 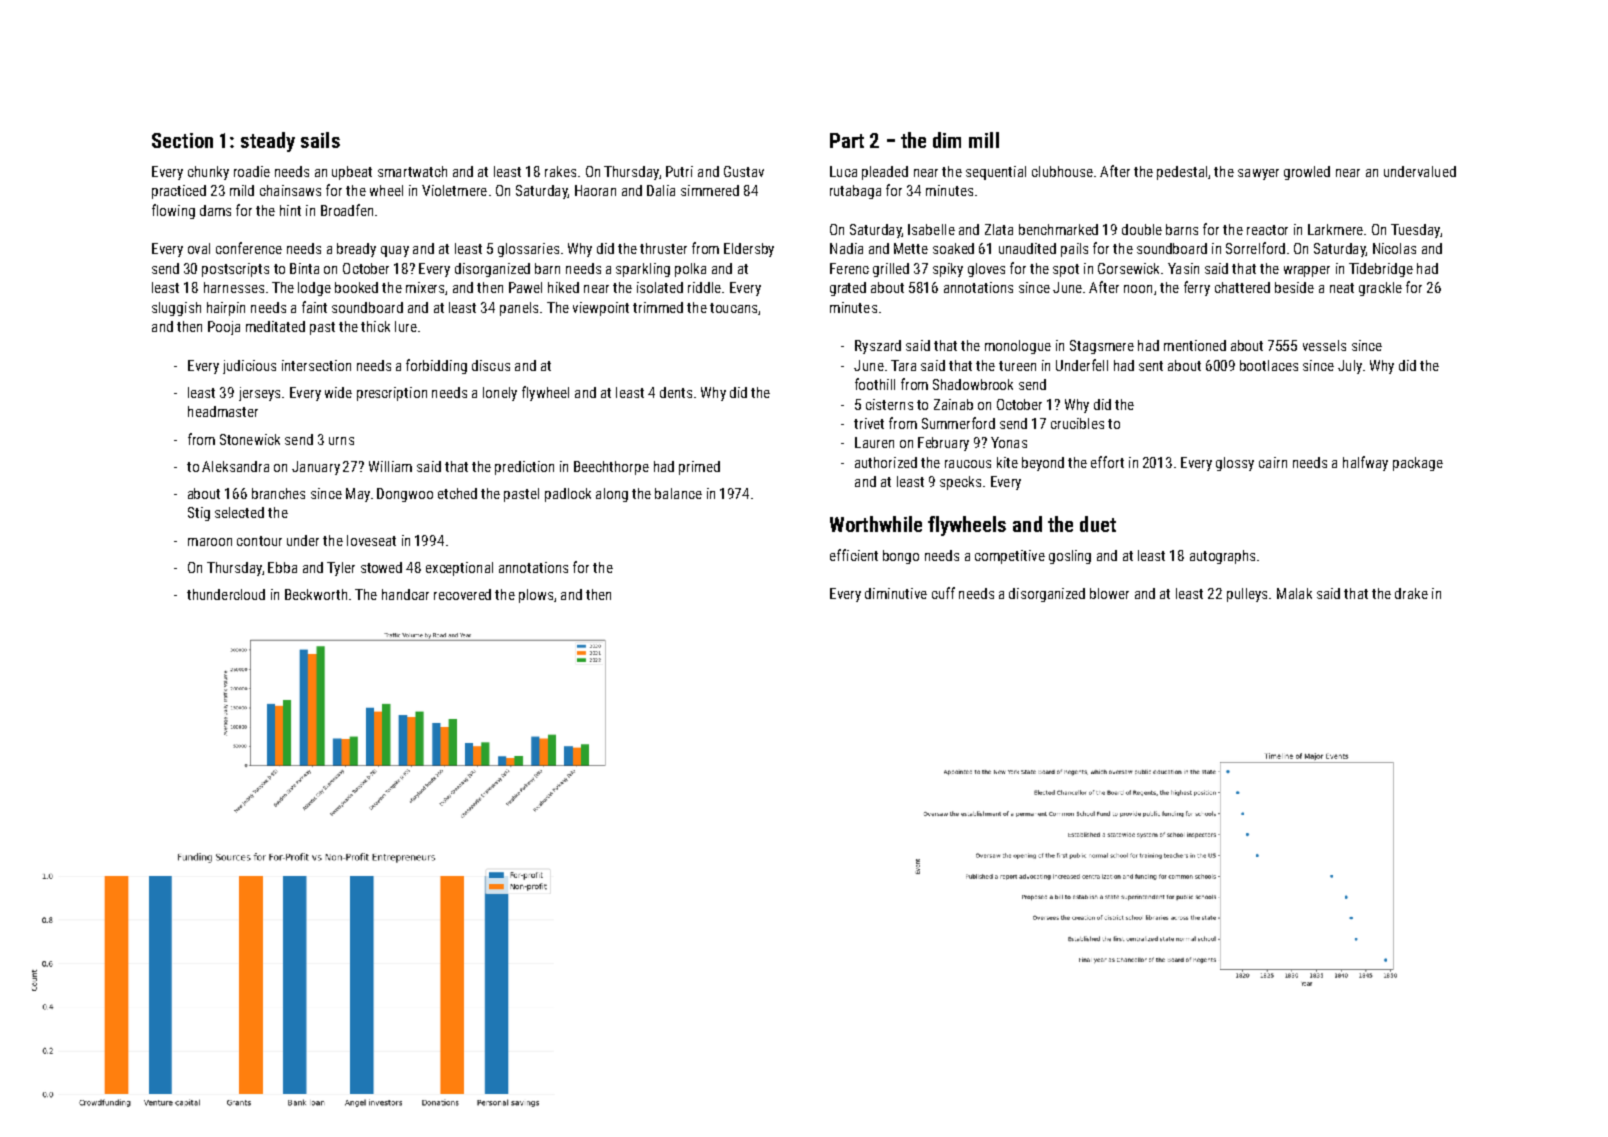 I want to click on toucans, so click(x=733, y=308).
